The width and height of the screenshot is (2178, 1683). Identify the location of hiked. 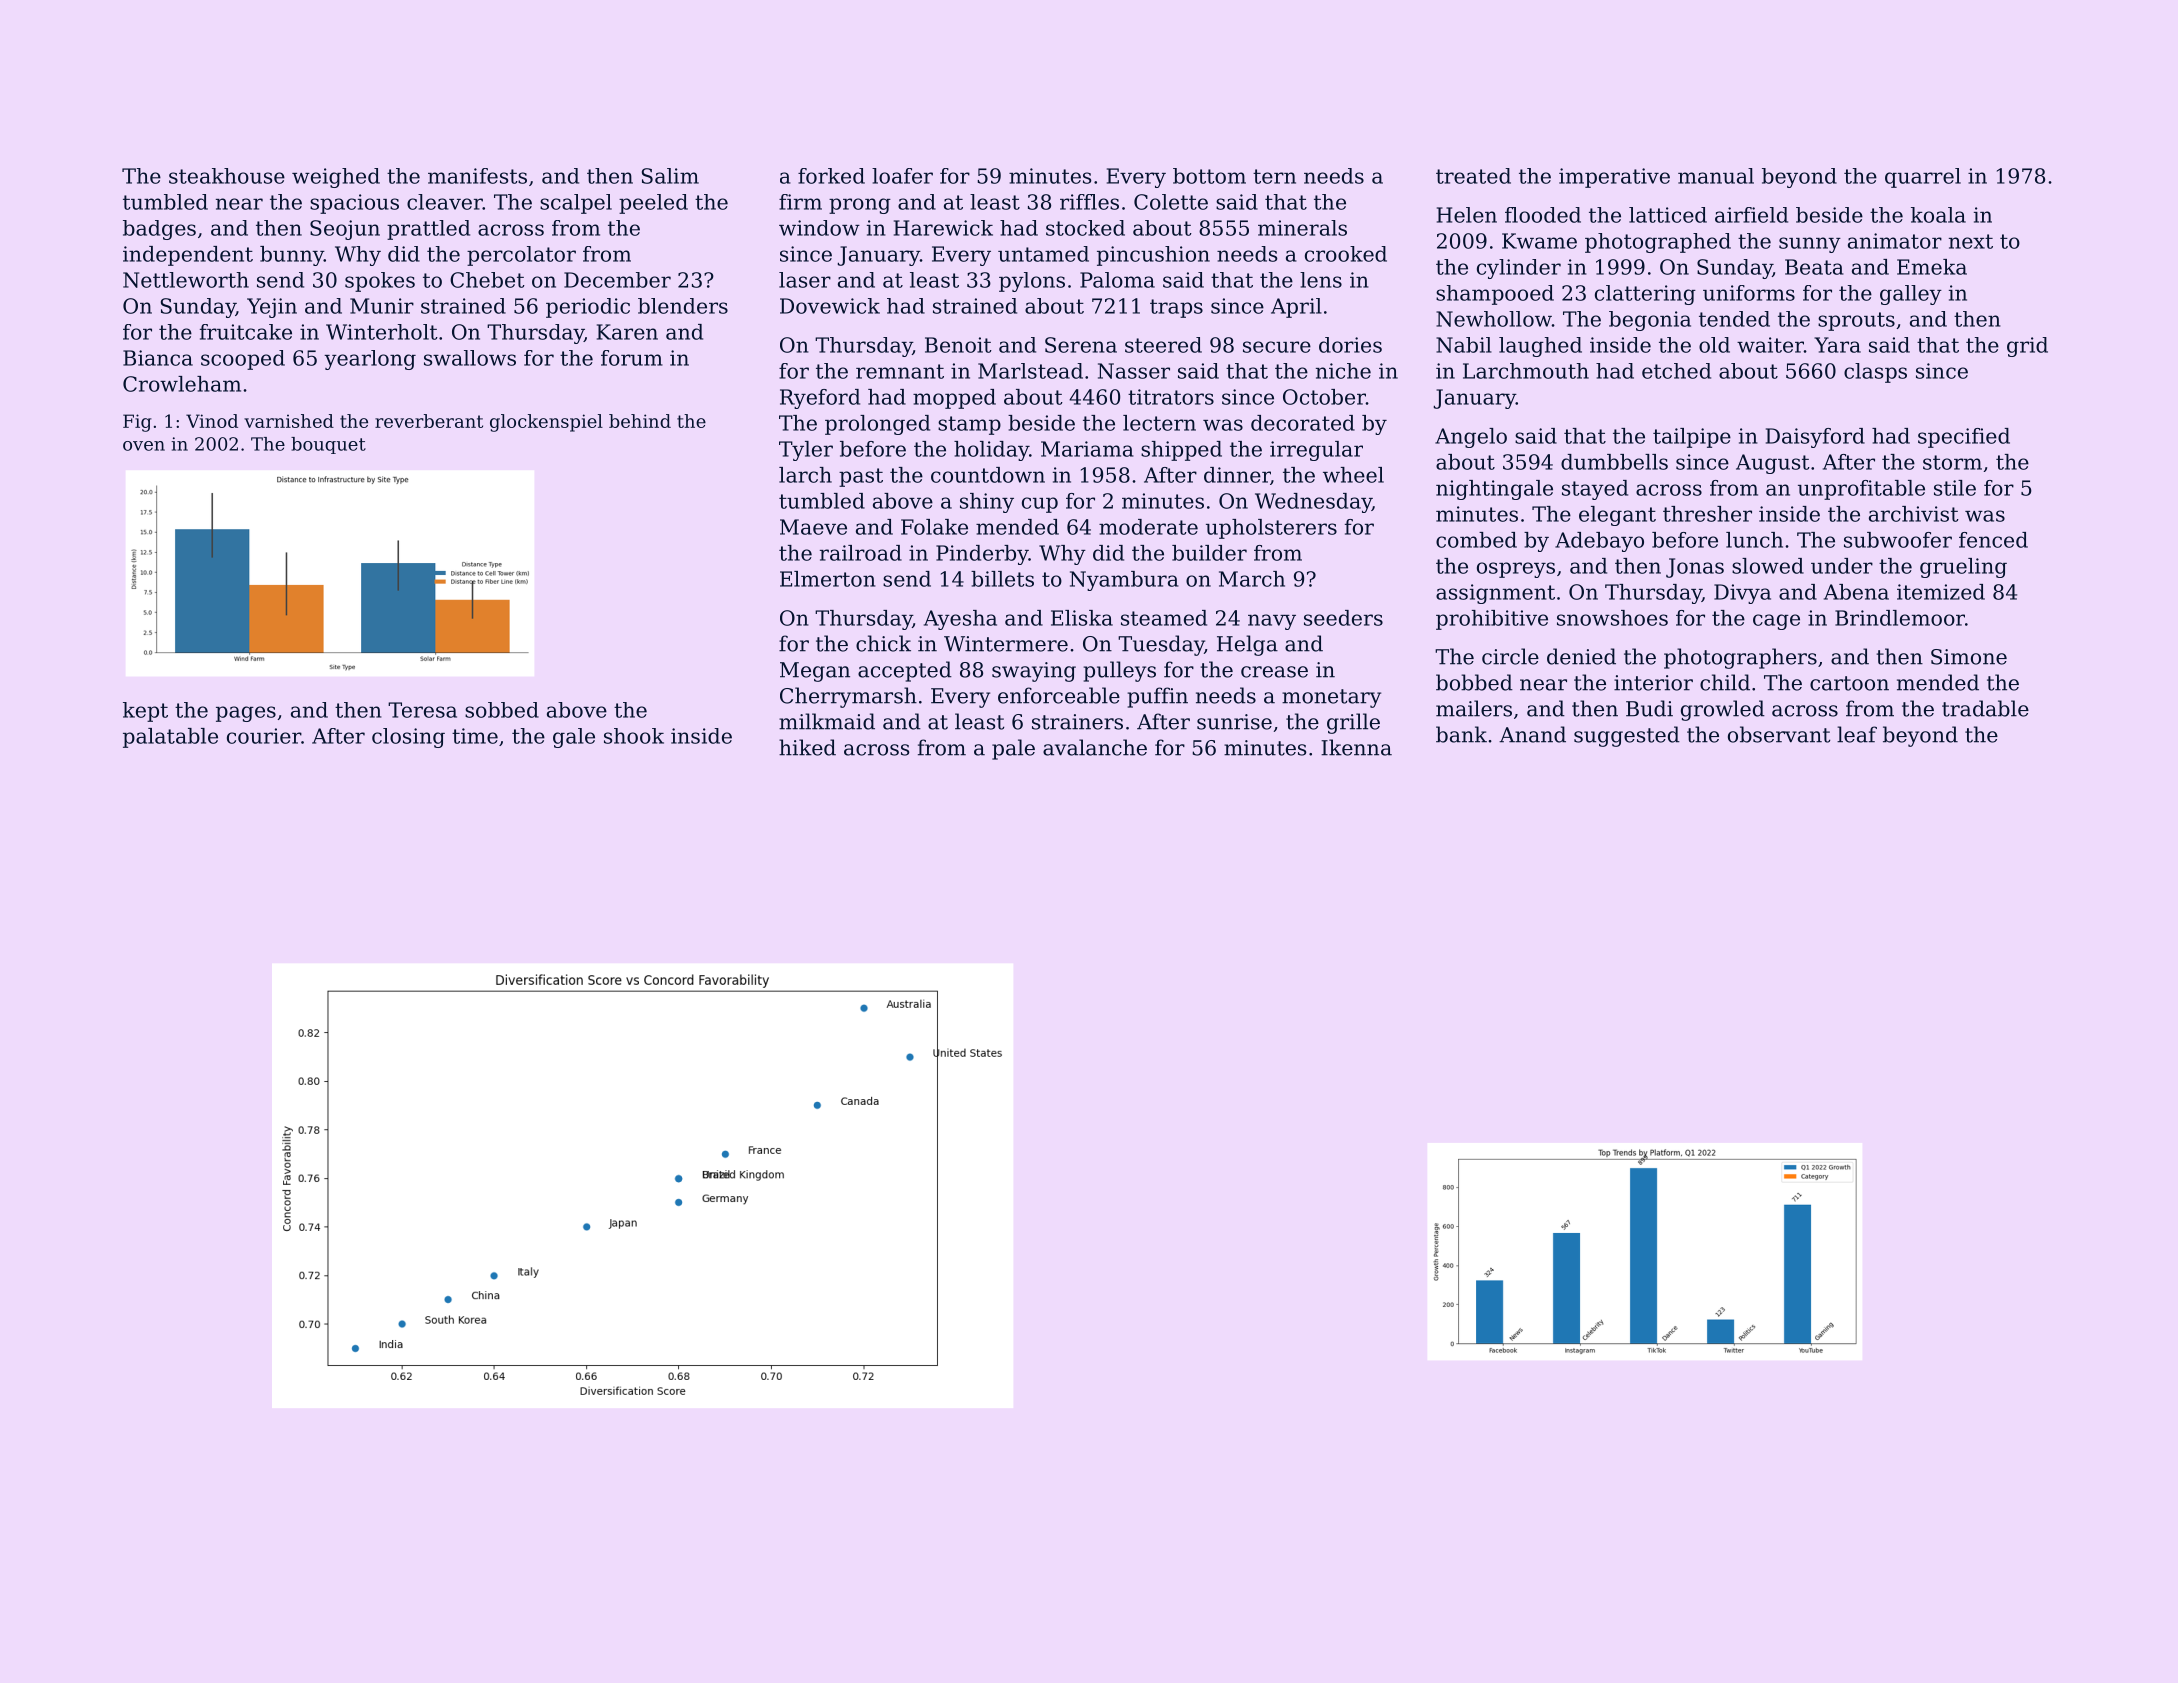
(807, 747).
